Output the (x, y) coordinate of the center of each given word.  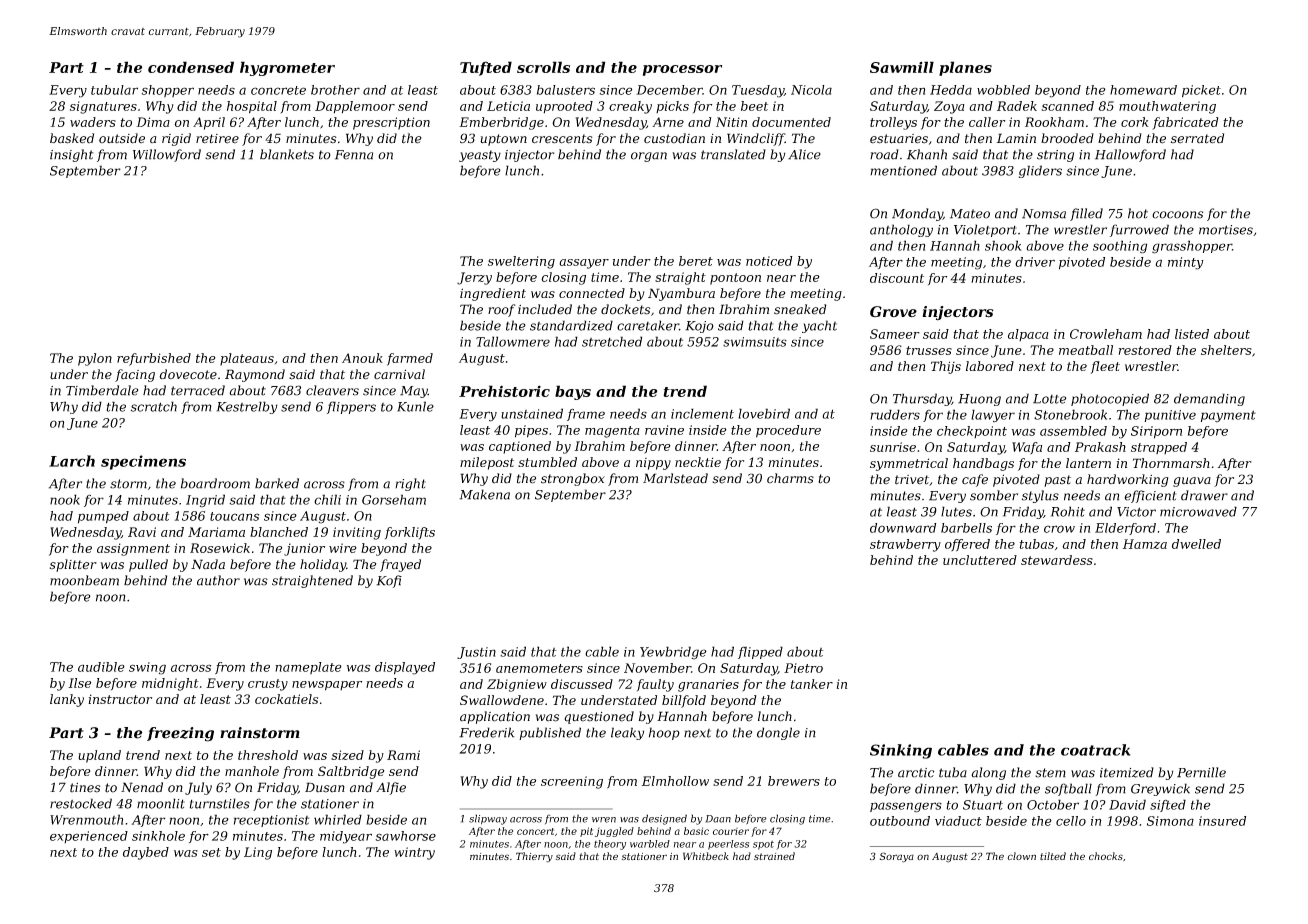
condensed (191, 67)
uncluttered (980, 560)
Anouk (362, 358)
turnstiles (220, 803)
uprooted (564, 107)
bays (573, 392)
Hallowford (1130, 155)
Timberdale (102, 390)
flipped (760, 652)
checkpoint (972, 432)
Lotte (1049, 399)
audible (101, 667)
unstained (532, 413)
